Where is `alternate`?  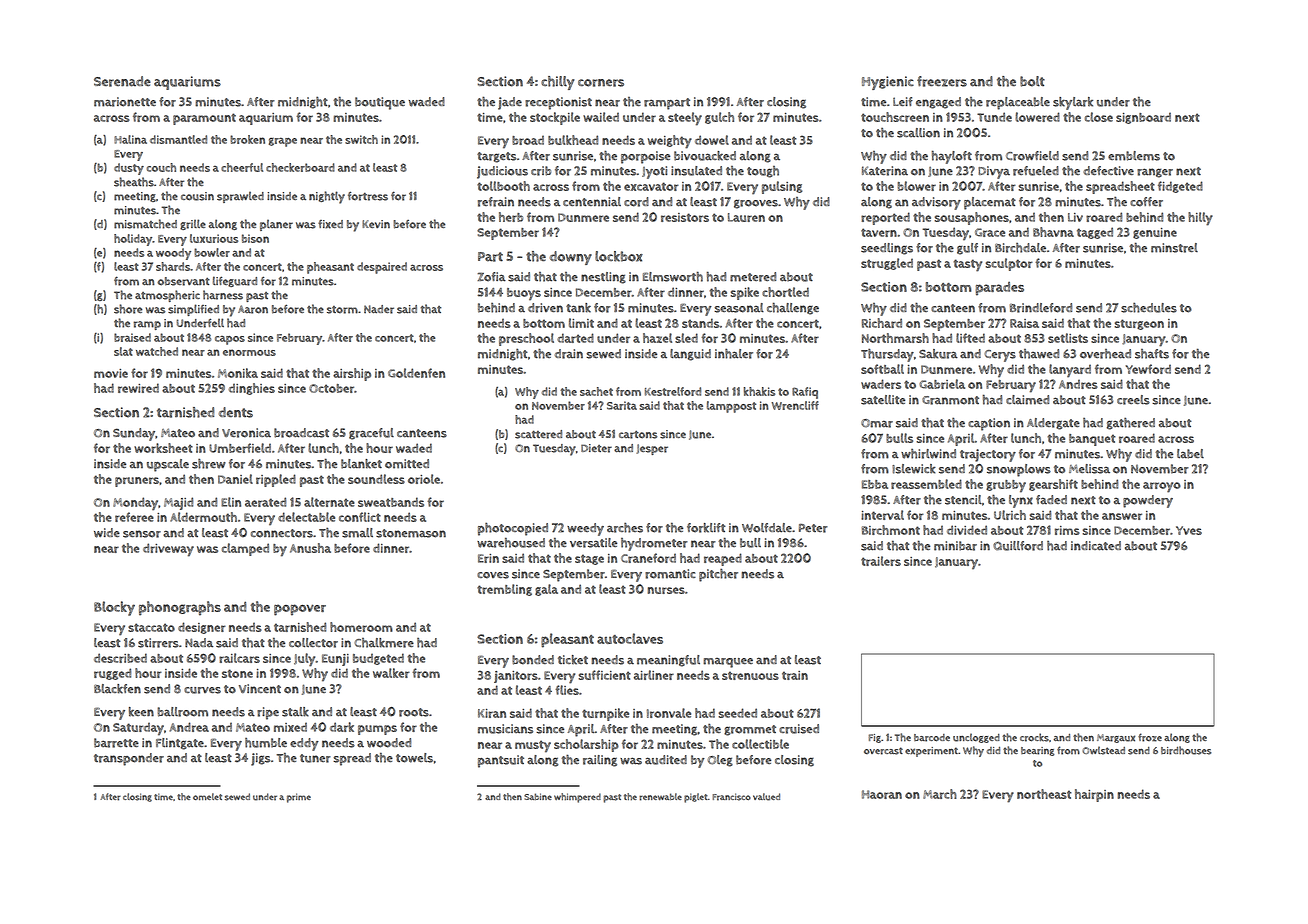 alternate is located at coordinates (329, 502).
